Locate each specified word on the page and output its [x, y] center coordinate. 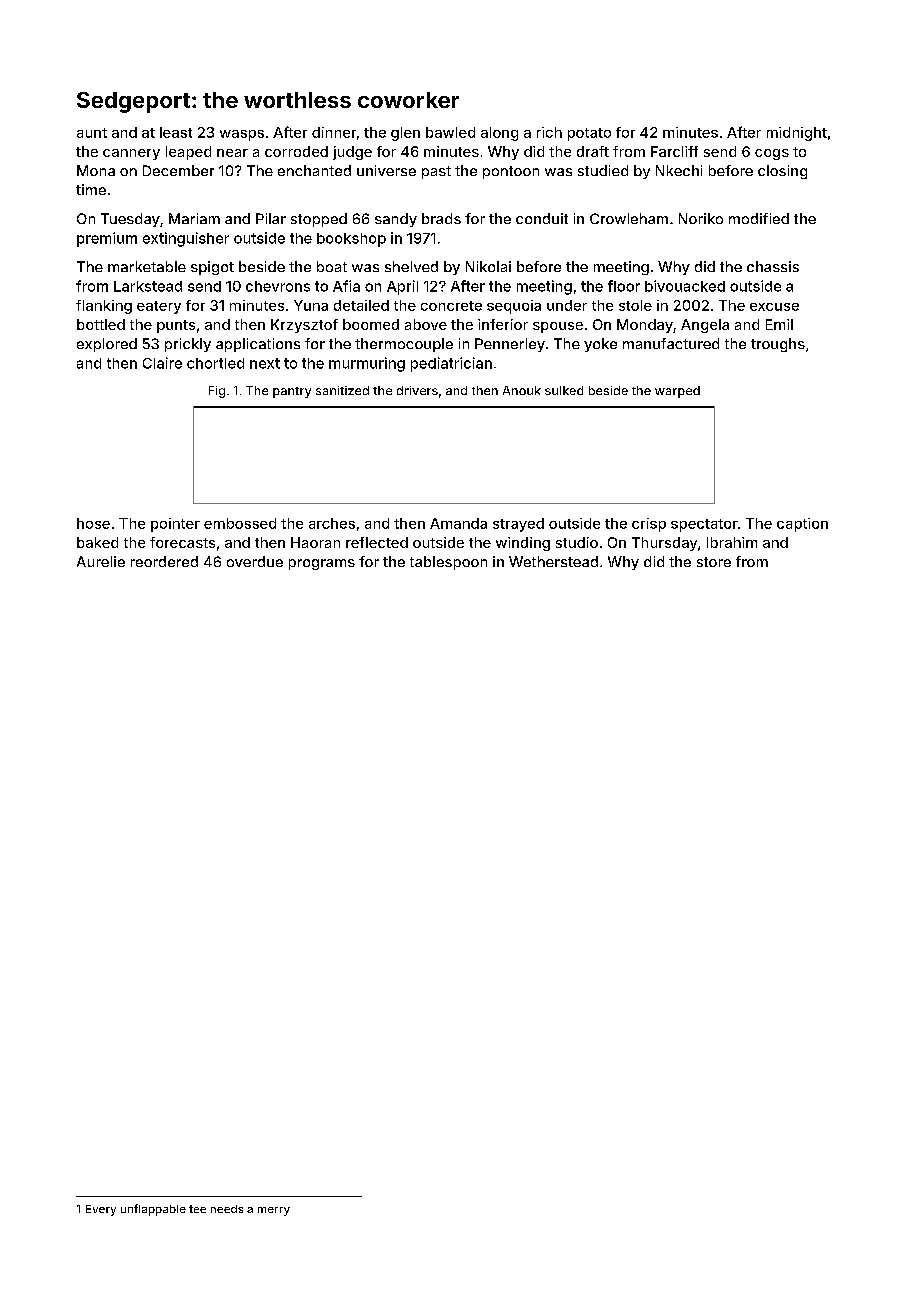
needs [227, 1209]
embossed [240, 523]
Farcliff [674, 151]
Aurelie [101, 561]
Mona [96, 170]
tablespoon [448, 563]
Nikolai [488, 266]
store [714, 562]
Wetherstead [553, 561]
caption [802, 525]
